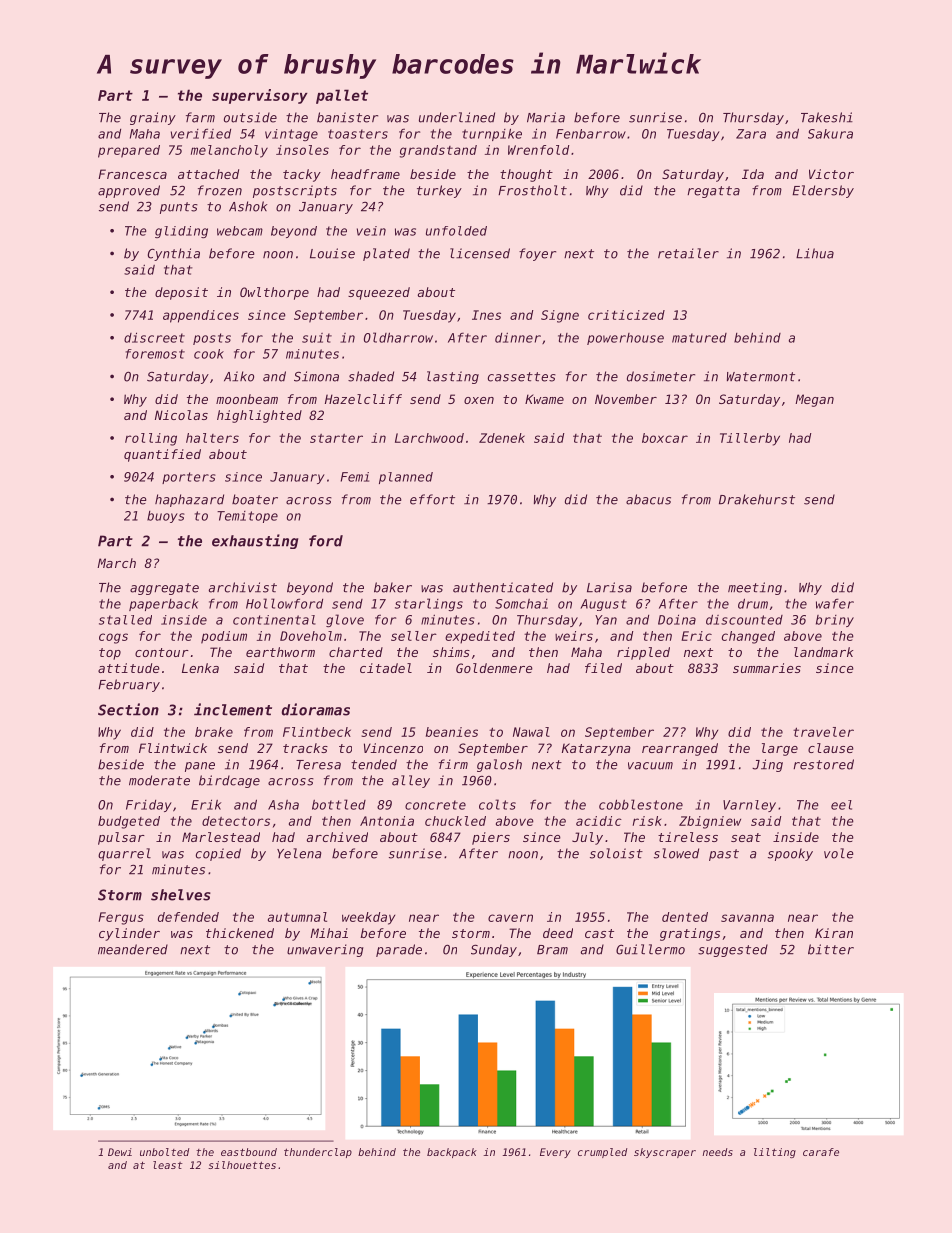  Describe the element at coordinates (823, 652) in the screenshot. I see `landmark` at that location.
